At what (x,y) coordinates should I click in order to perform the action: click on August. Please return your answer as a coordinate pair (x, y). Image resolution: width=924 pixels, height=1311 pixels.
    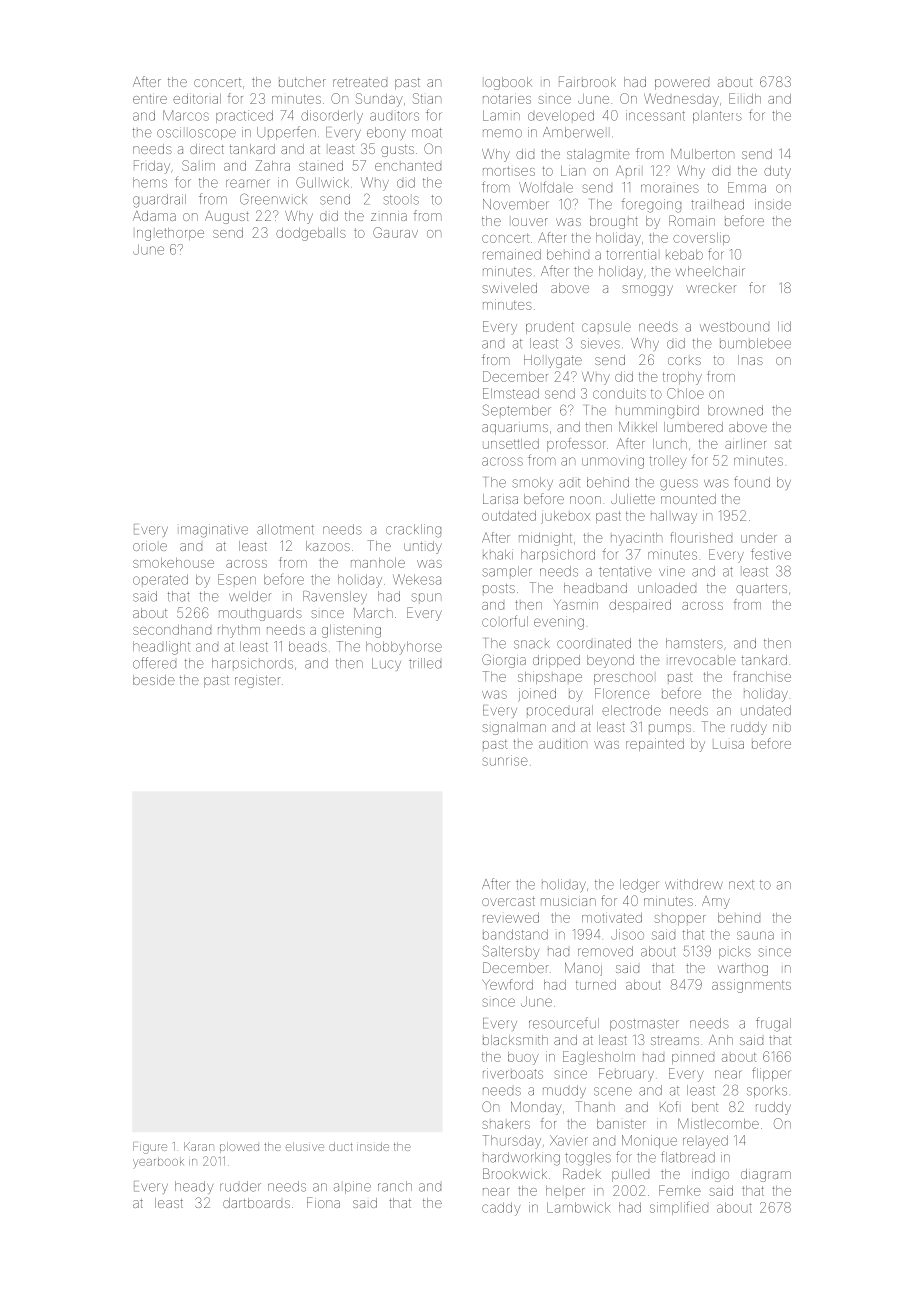
    Looking at the image, I should click on (227, 217).
